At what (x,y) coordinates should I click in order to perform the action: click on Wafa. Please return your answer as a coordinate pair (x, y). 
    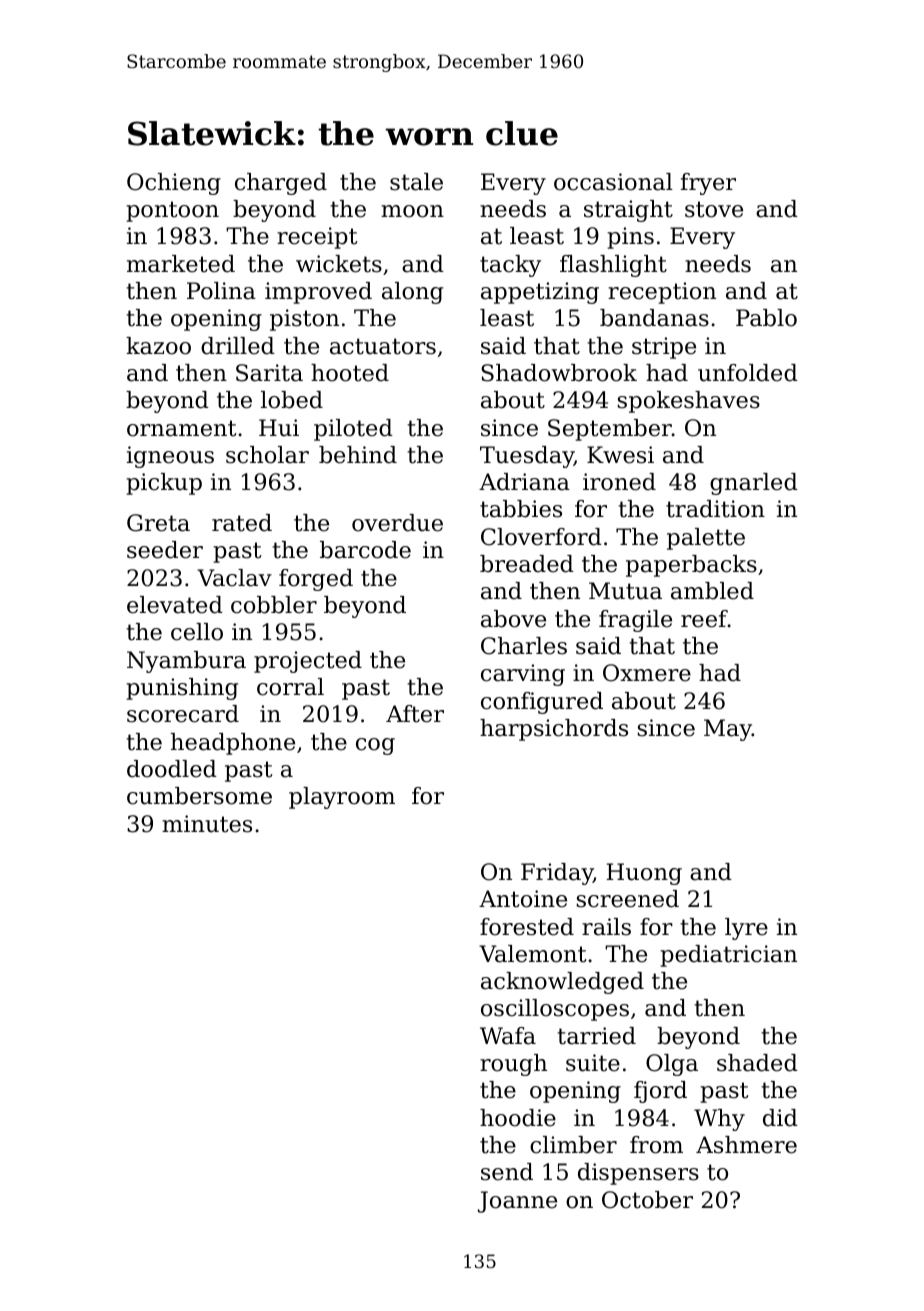
    Looking at the image, I should click on (508, 1036).
